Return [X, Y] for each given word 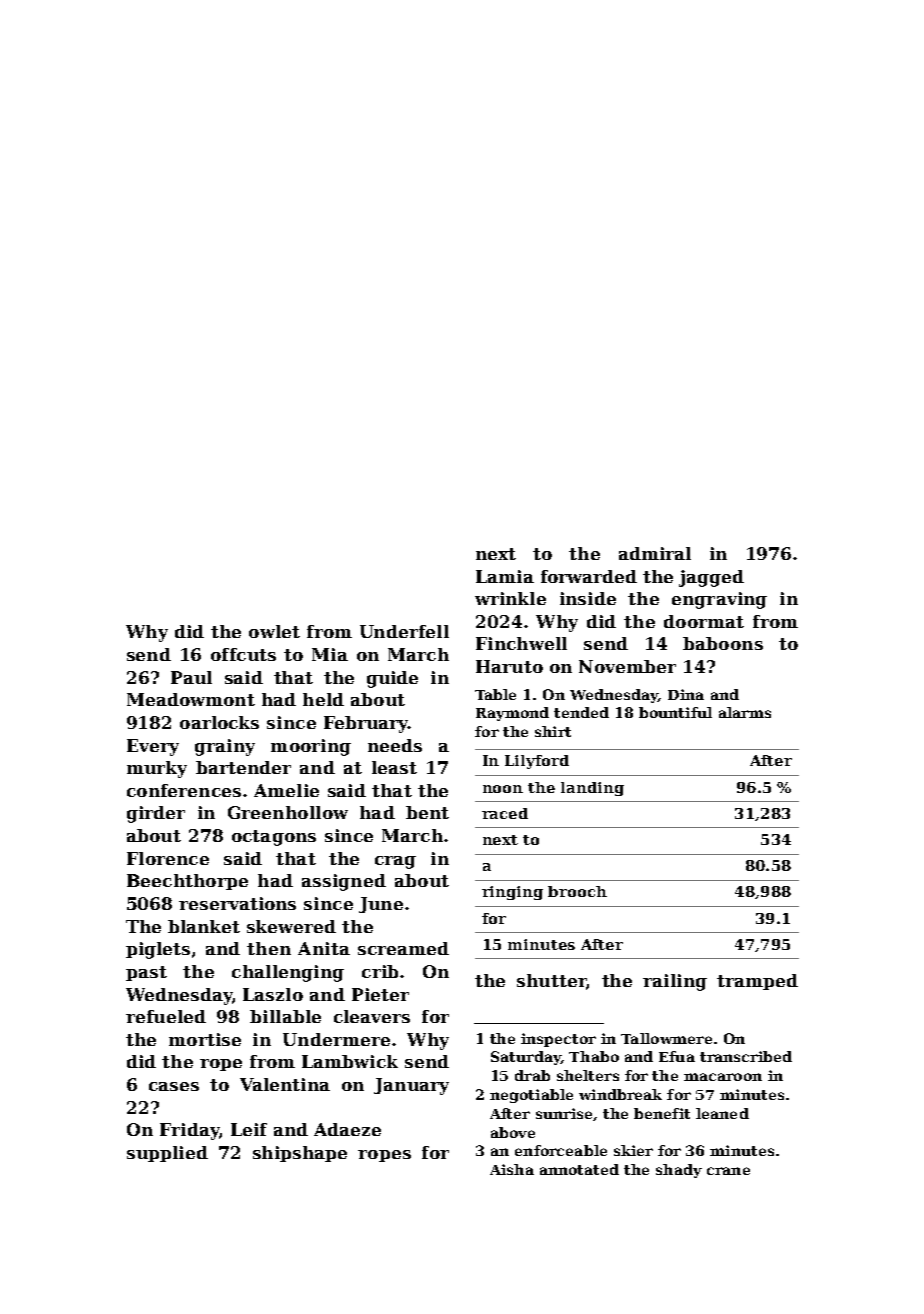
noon [503, 789]
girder [156, 814]
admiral [655, 553]
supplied [167, 1154]
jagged [711, 578]
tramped [757, 982]
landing [592, 789]
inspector [558, 1040]
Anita [324, 948]
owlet [274, 631]
